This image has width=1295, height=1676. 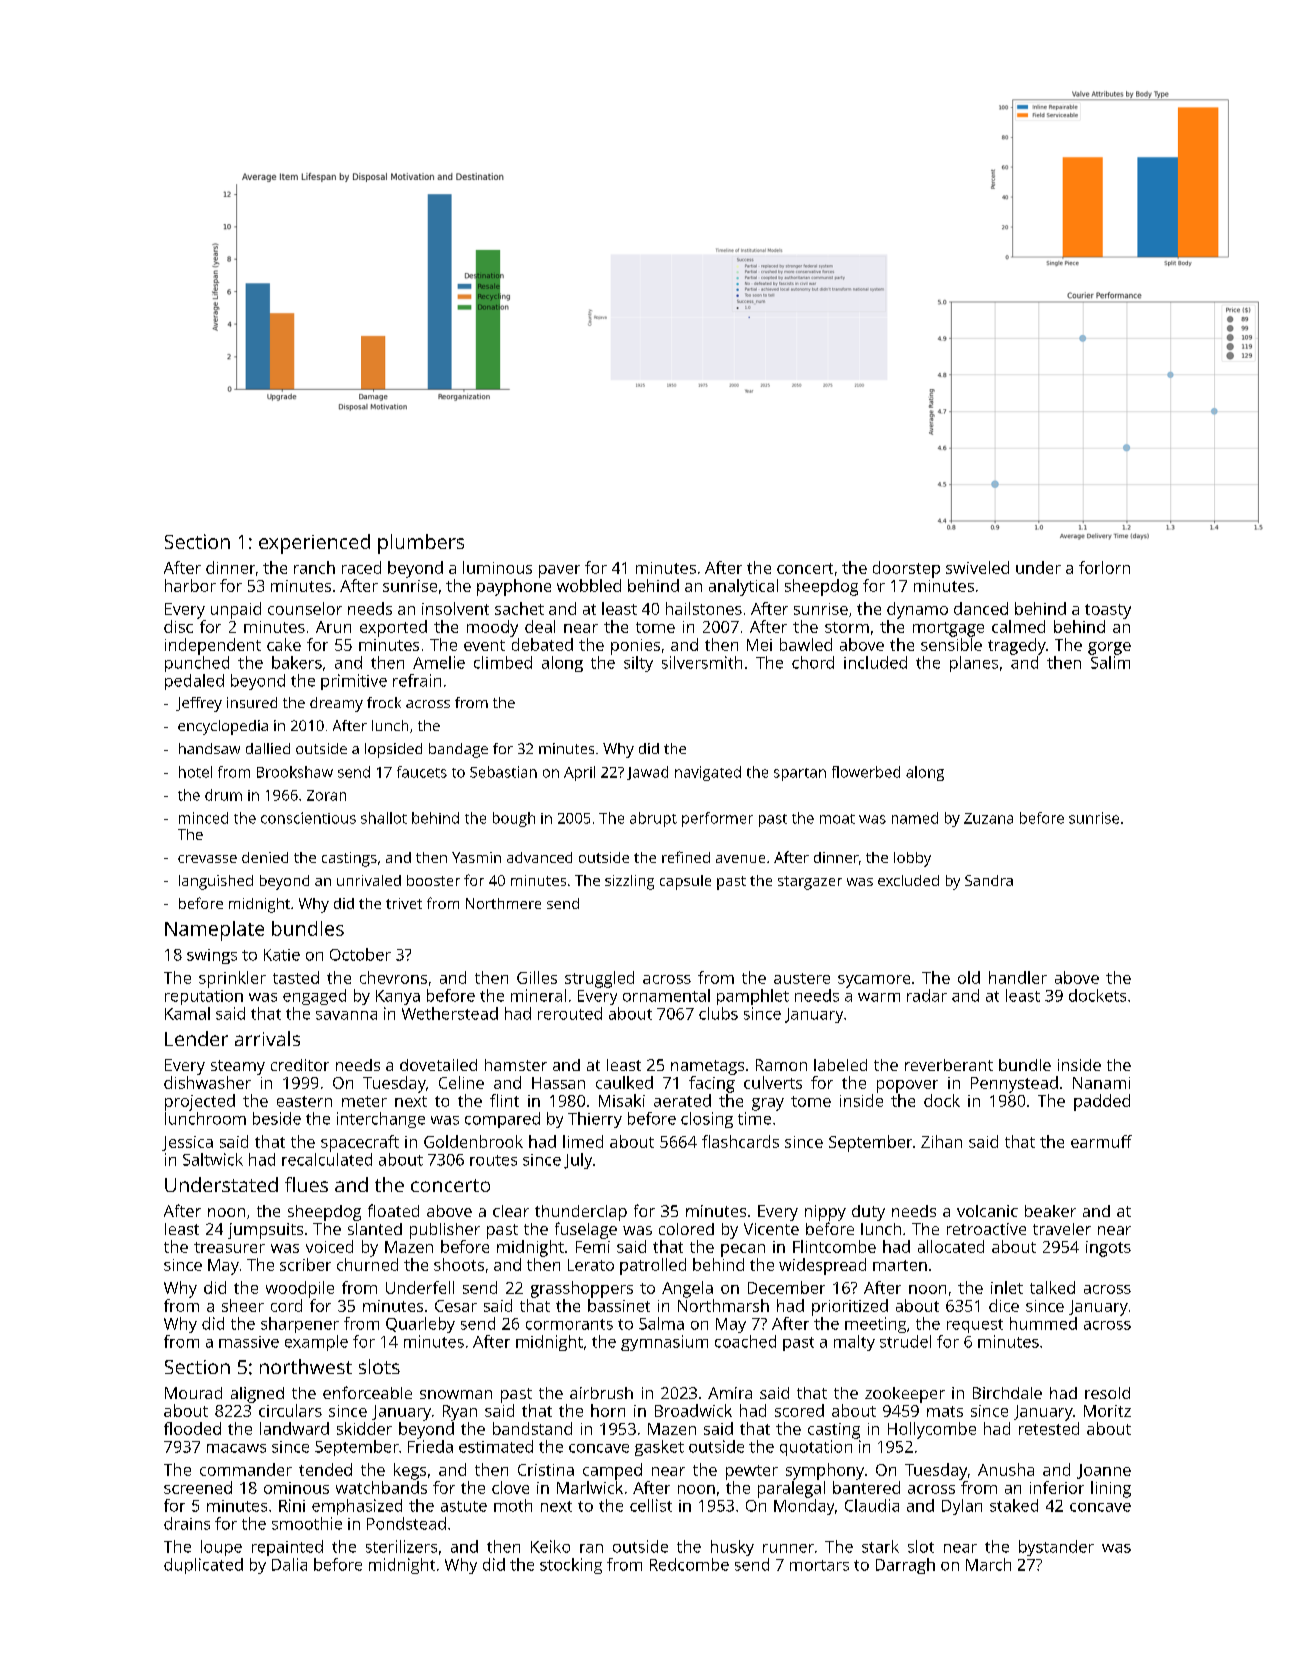 What do you see at coordinates (559, 571) in the image?
I see `paver` at bounding box center [559, 571].
